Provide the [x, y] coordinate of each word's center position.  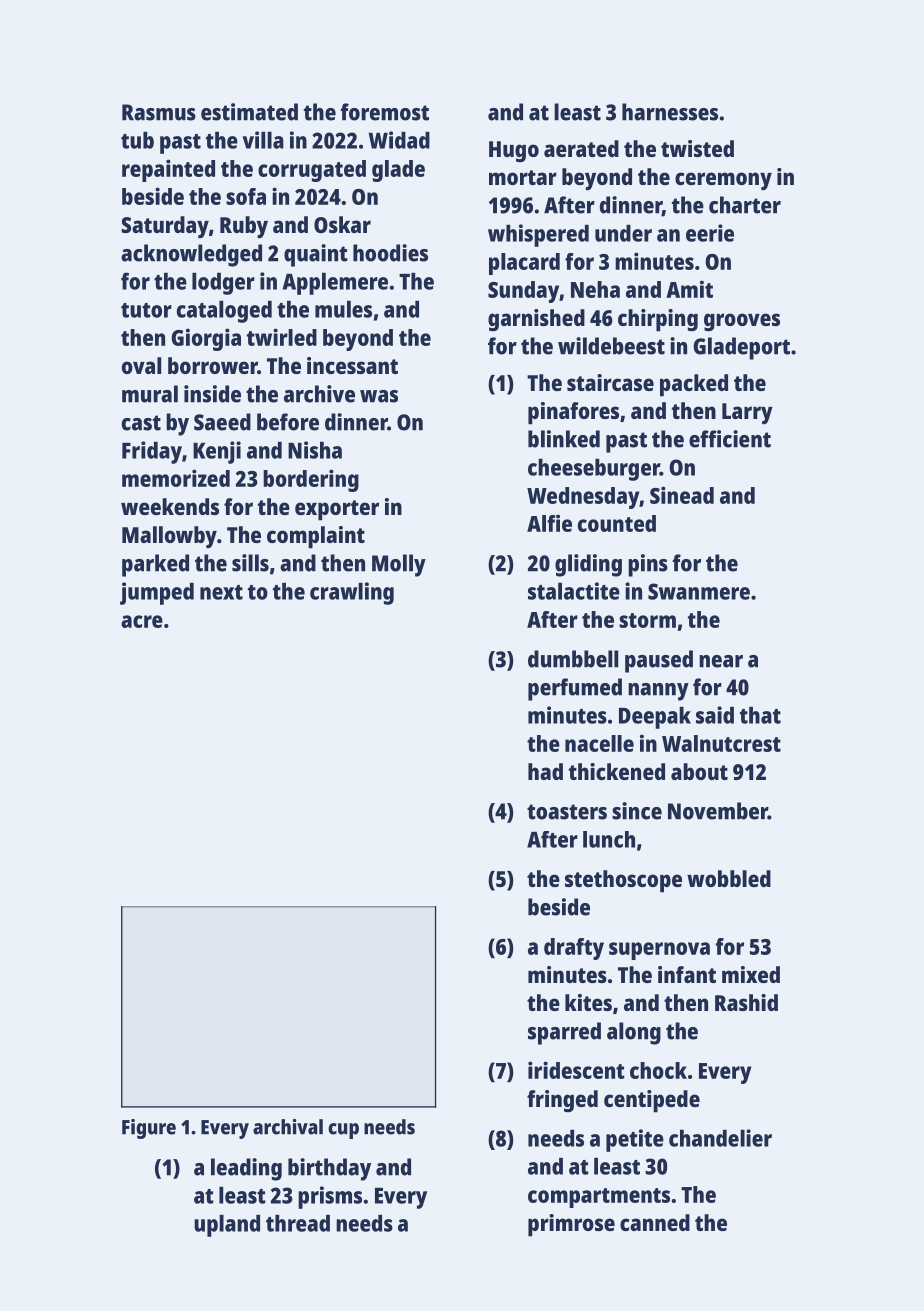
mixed [751, 974]
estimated [249, 112]
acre [142, 621]
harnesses [670, 112]
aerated [581, 148]
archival [288, 1127]
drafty [574, 949]
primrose [571, 1225]
